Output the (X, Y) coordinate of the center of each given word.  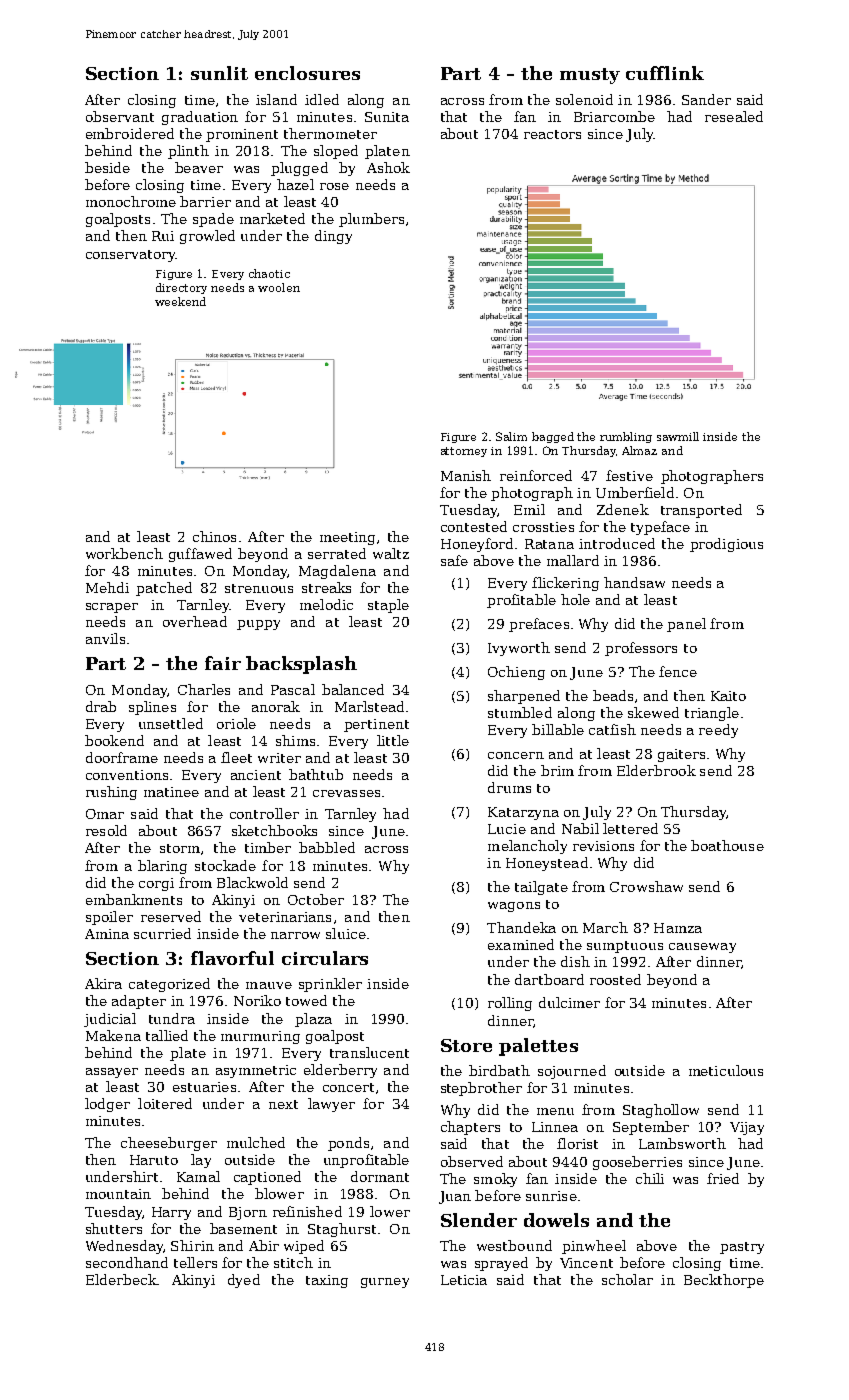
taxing (327, 1281)
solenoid (584, 99)
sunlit (219, 73)
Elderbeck (121, 1279)
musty (590, 76)
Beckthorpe (724, 1281)
